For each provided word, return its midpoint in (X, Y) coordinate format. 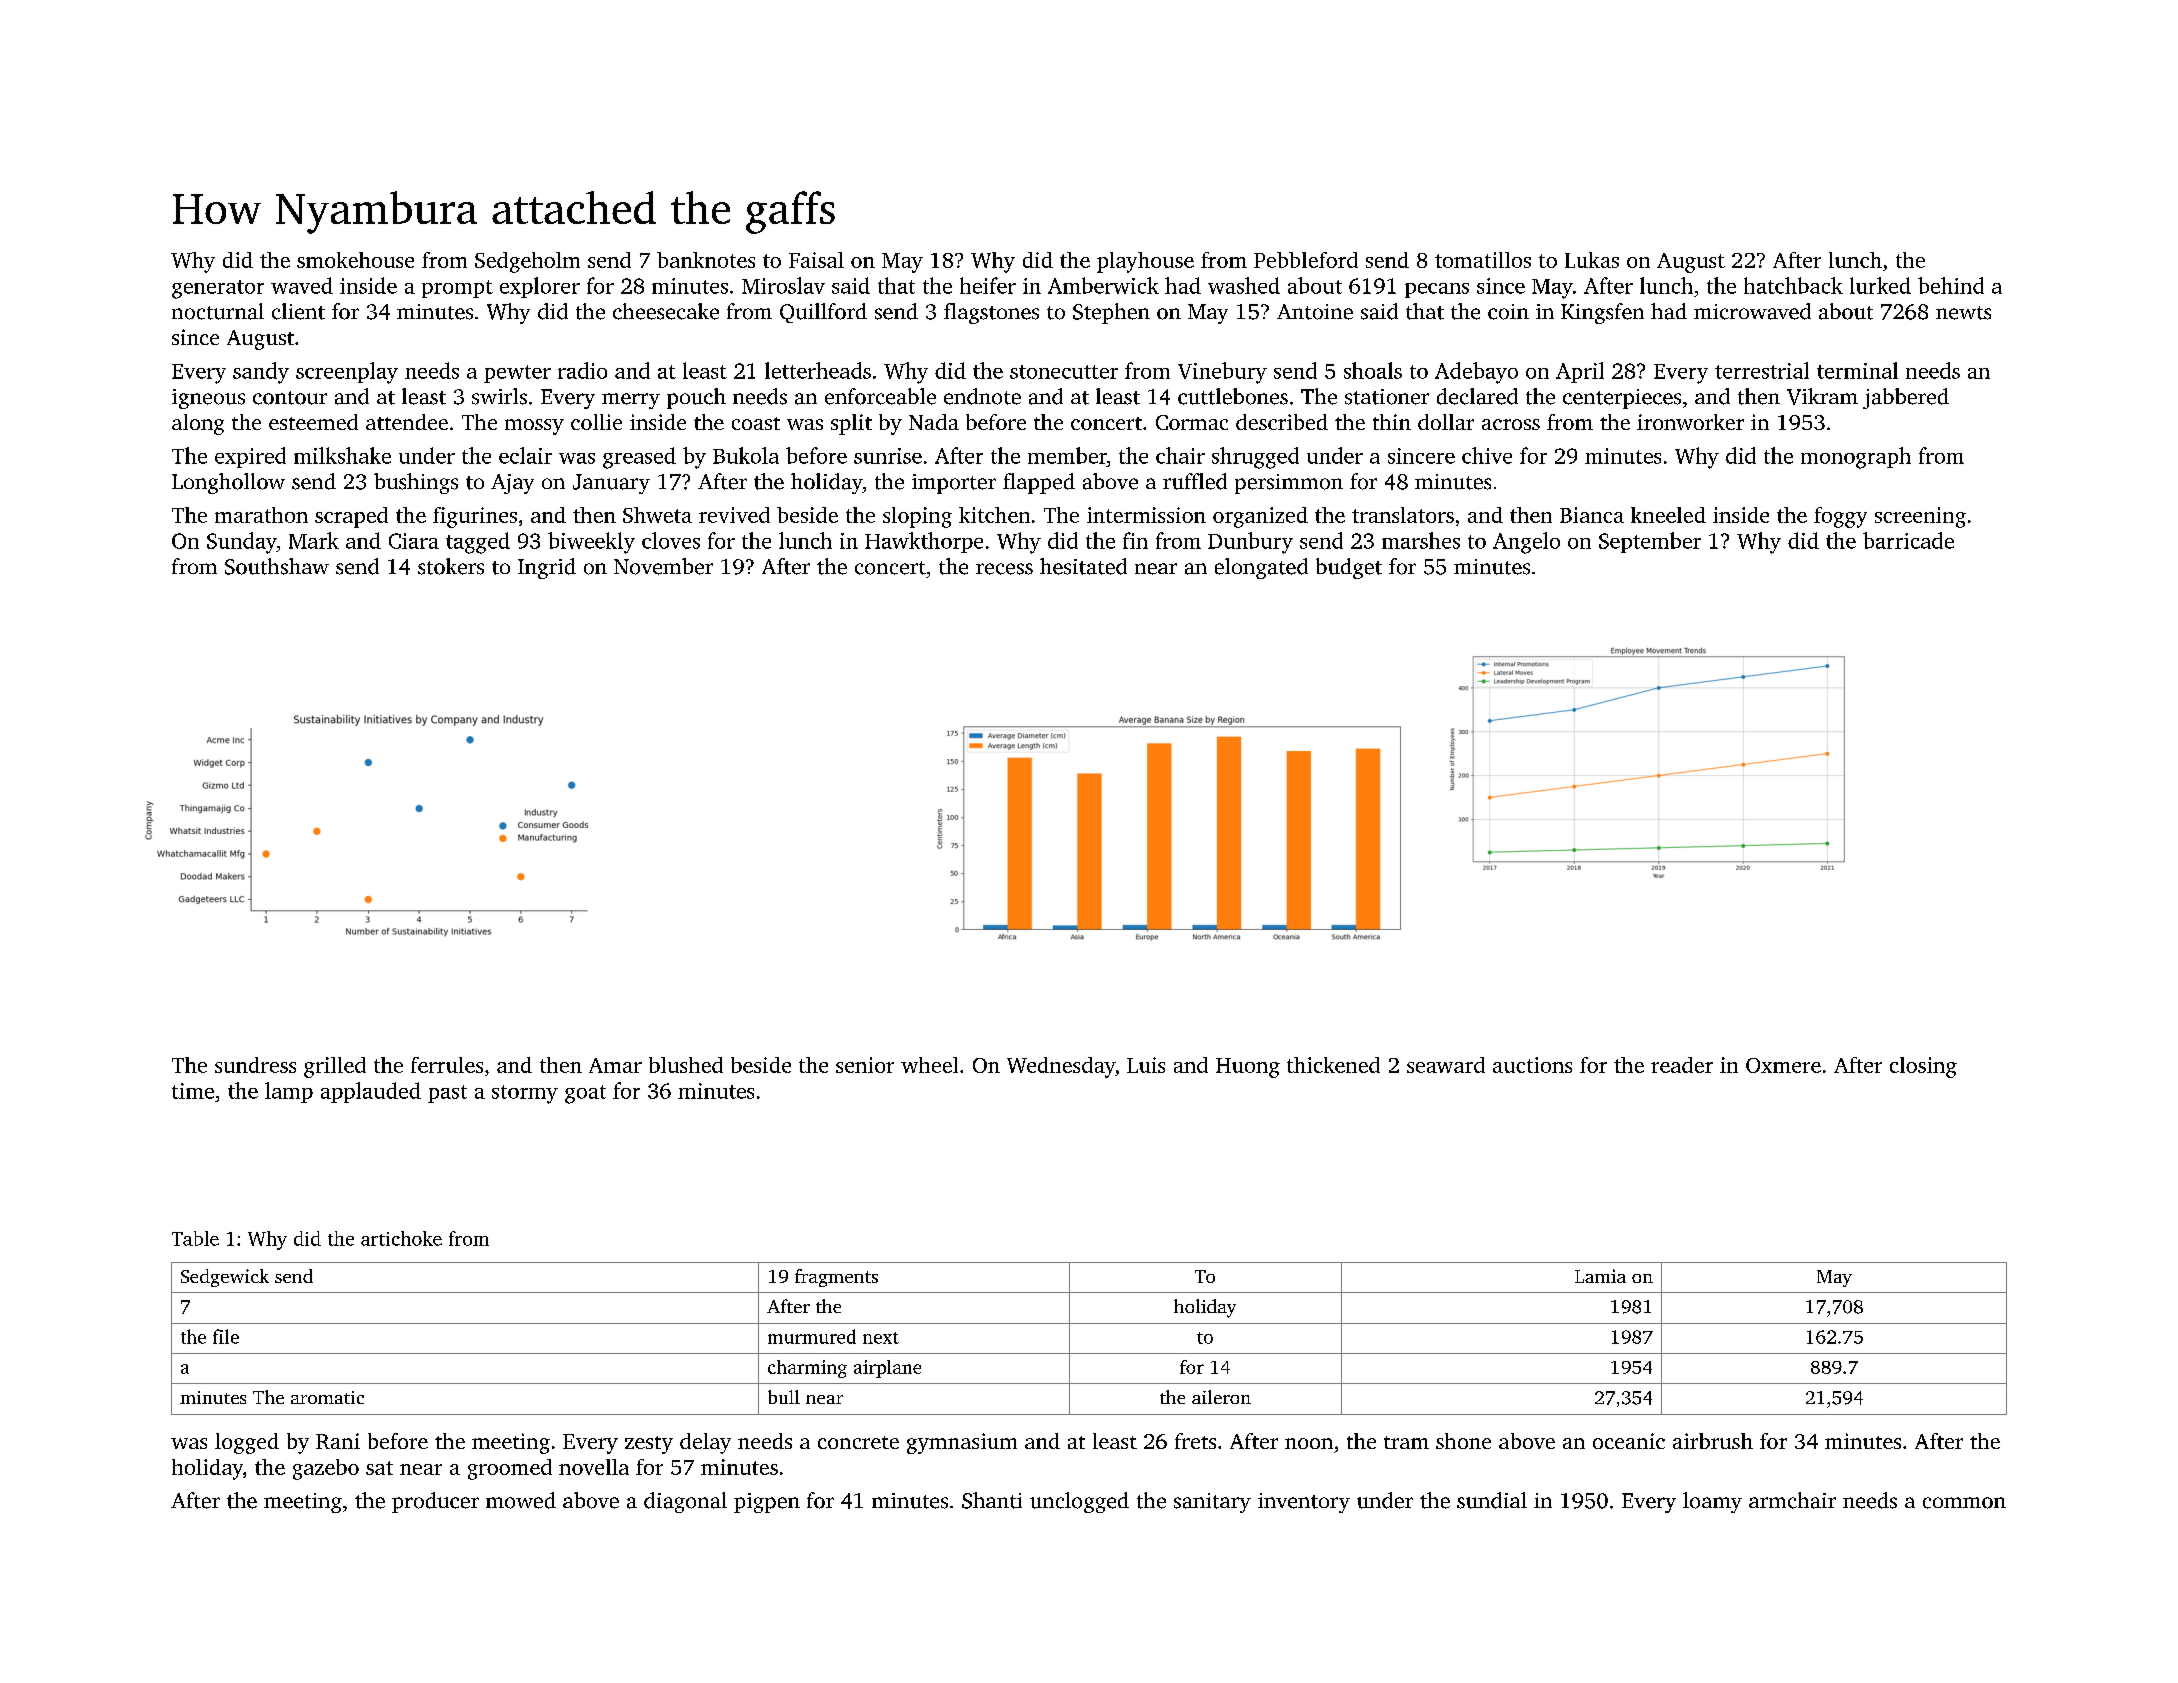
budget (1349, 568)
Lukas (1592, 260)
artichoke (401, 1238)
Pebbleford (1306, 260)
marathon (261, 515)
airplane (887, 1369)
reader (1682, 1065)
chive (1487, 455)
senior (865, 1065)
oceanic (1629, 1441)
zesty (649, 1445)
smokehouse (355, 260)
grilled (335, 1067)
